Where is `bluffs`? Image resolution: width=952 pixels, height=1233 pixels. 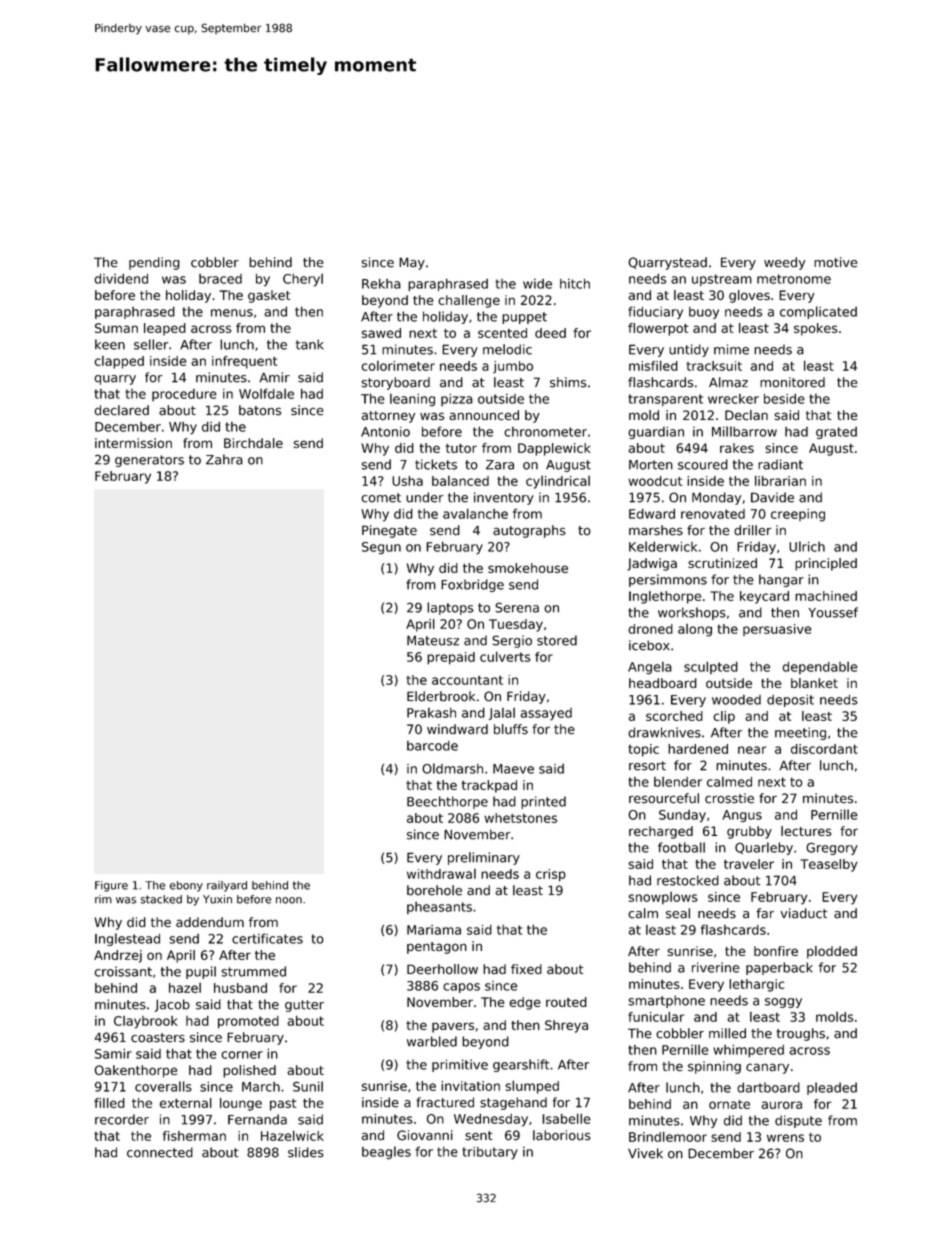
bluffs is located at coordinates (511, 729).
